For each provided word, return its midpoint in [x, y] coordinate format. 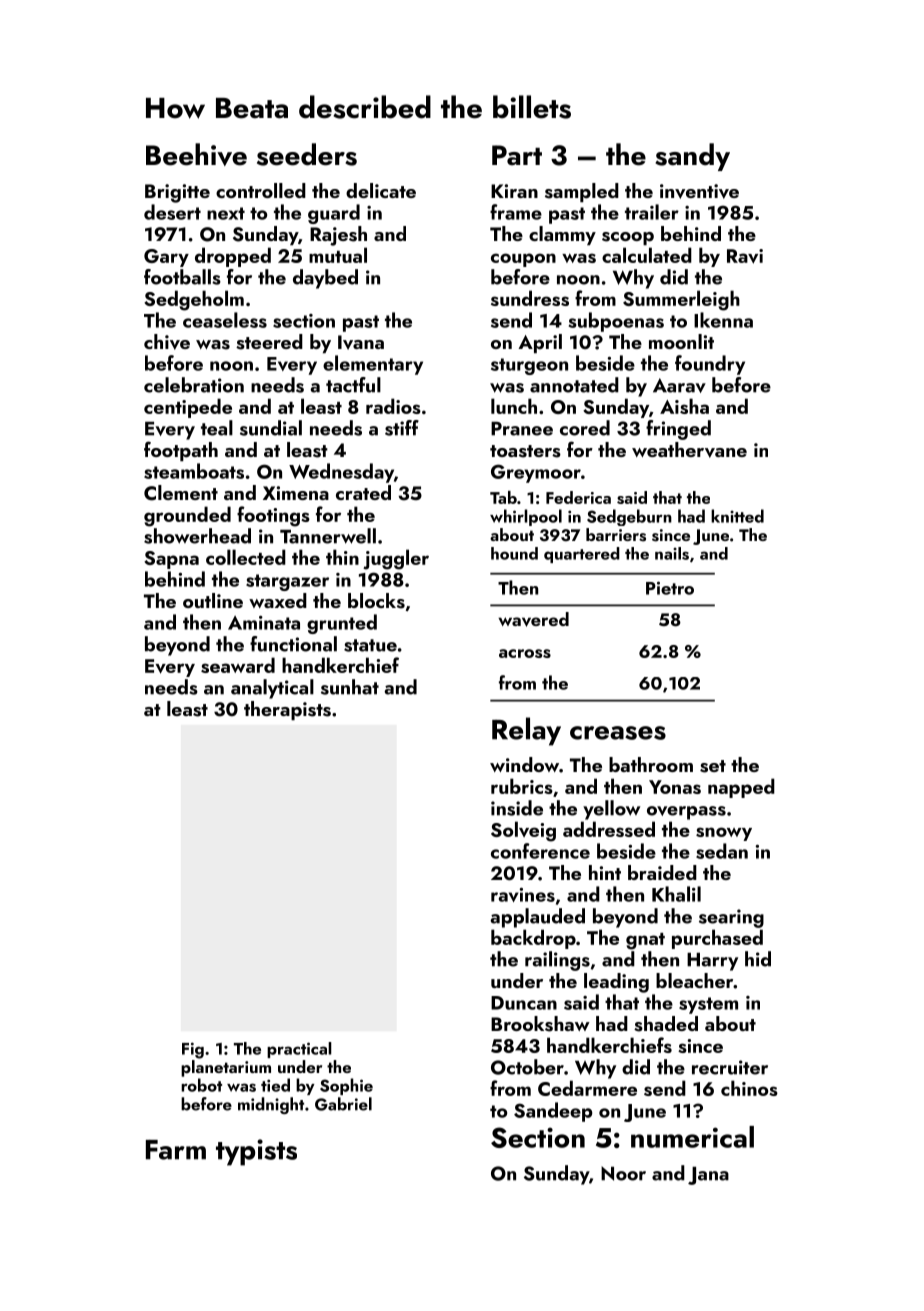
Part [517, 155]
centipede [188, 408]
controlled [261, 190]
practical [299, 1050]
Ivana [361, 342]
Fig [193, 1050]
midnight [271, 1105]
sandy [692, 157]
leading [616, 983]
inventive [699, 191]
